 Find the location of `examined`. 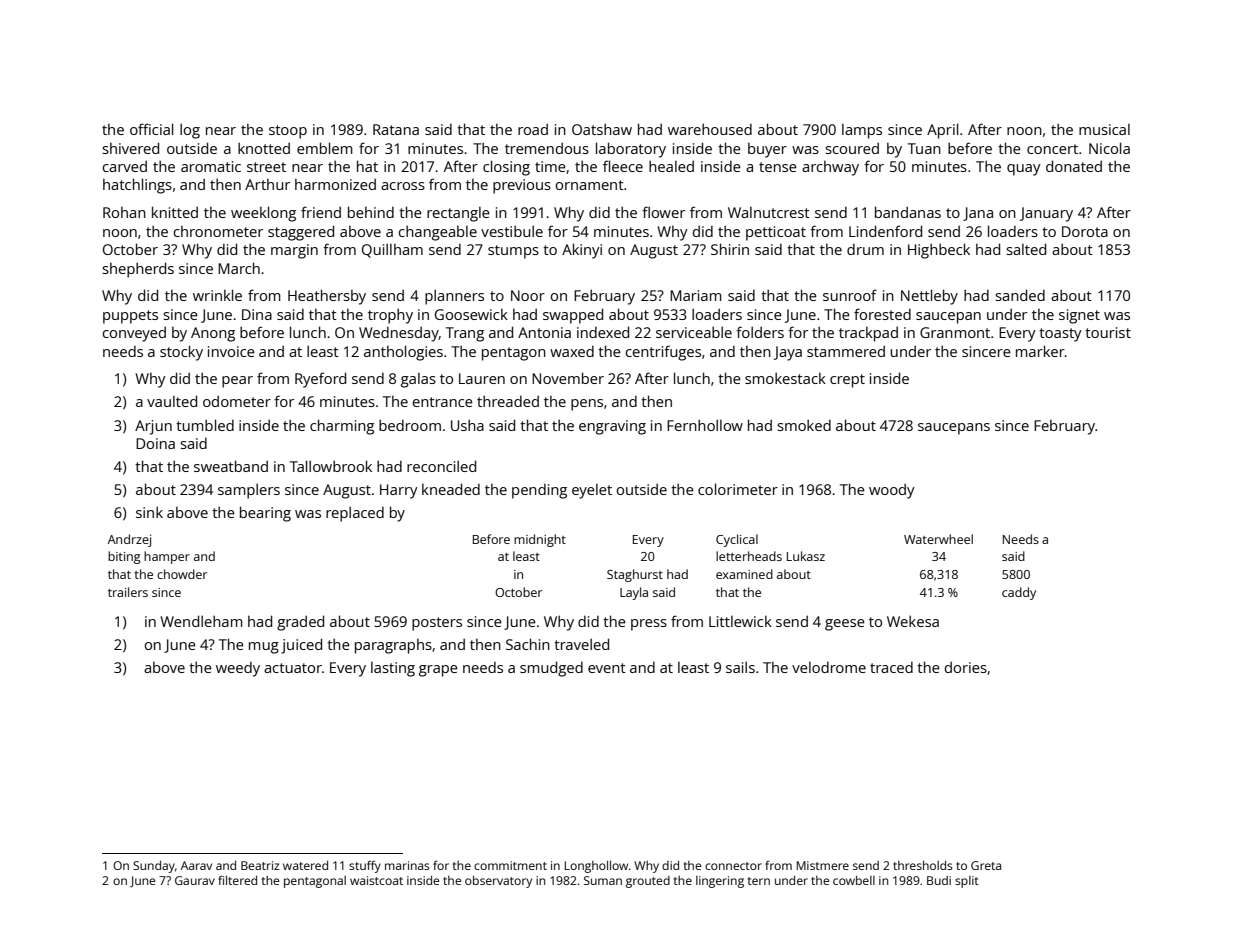

examined is located at coordinates (744, 574).
